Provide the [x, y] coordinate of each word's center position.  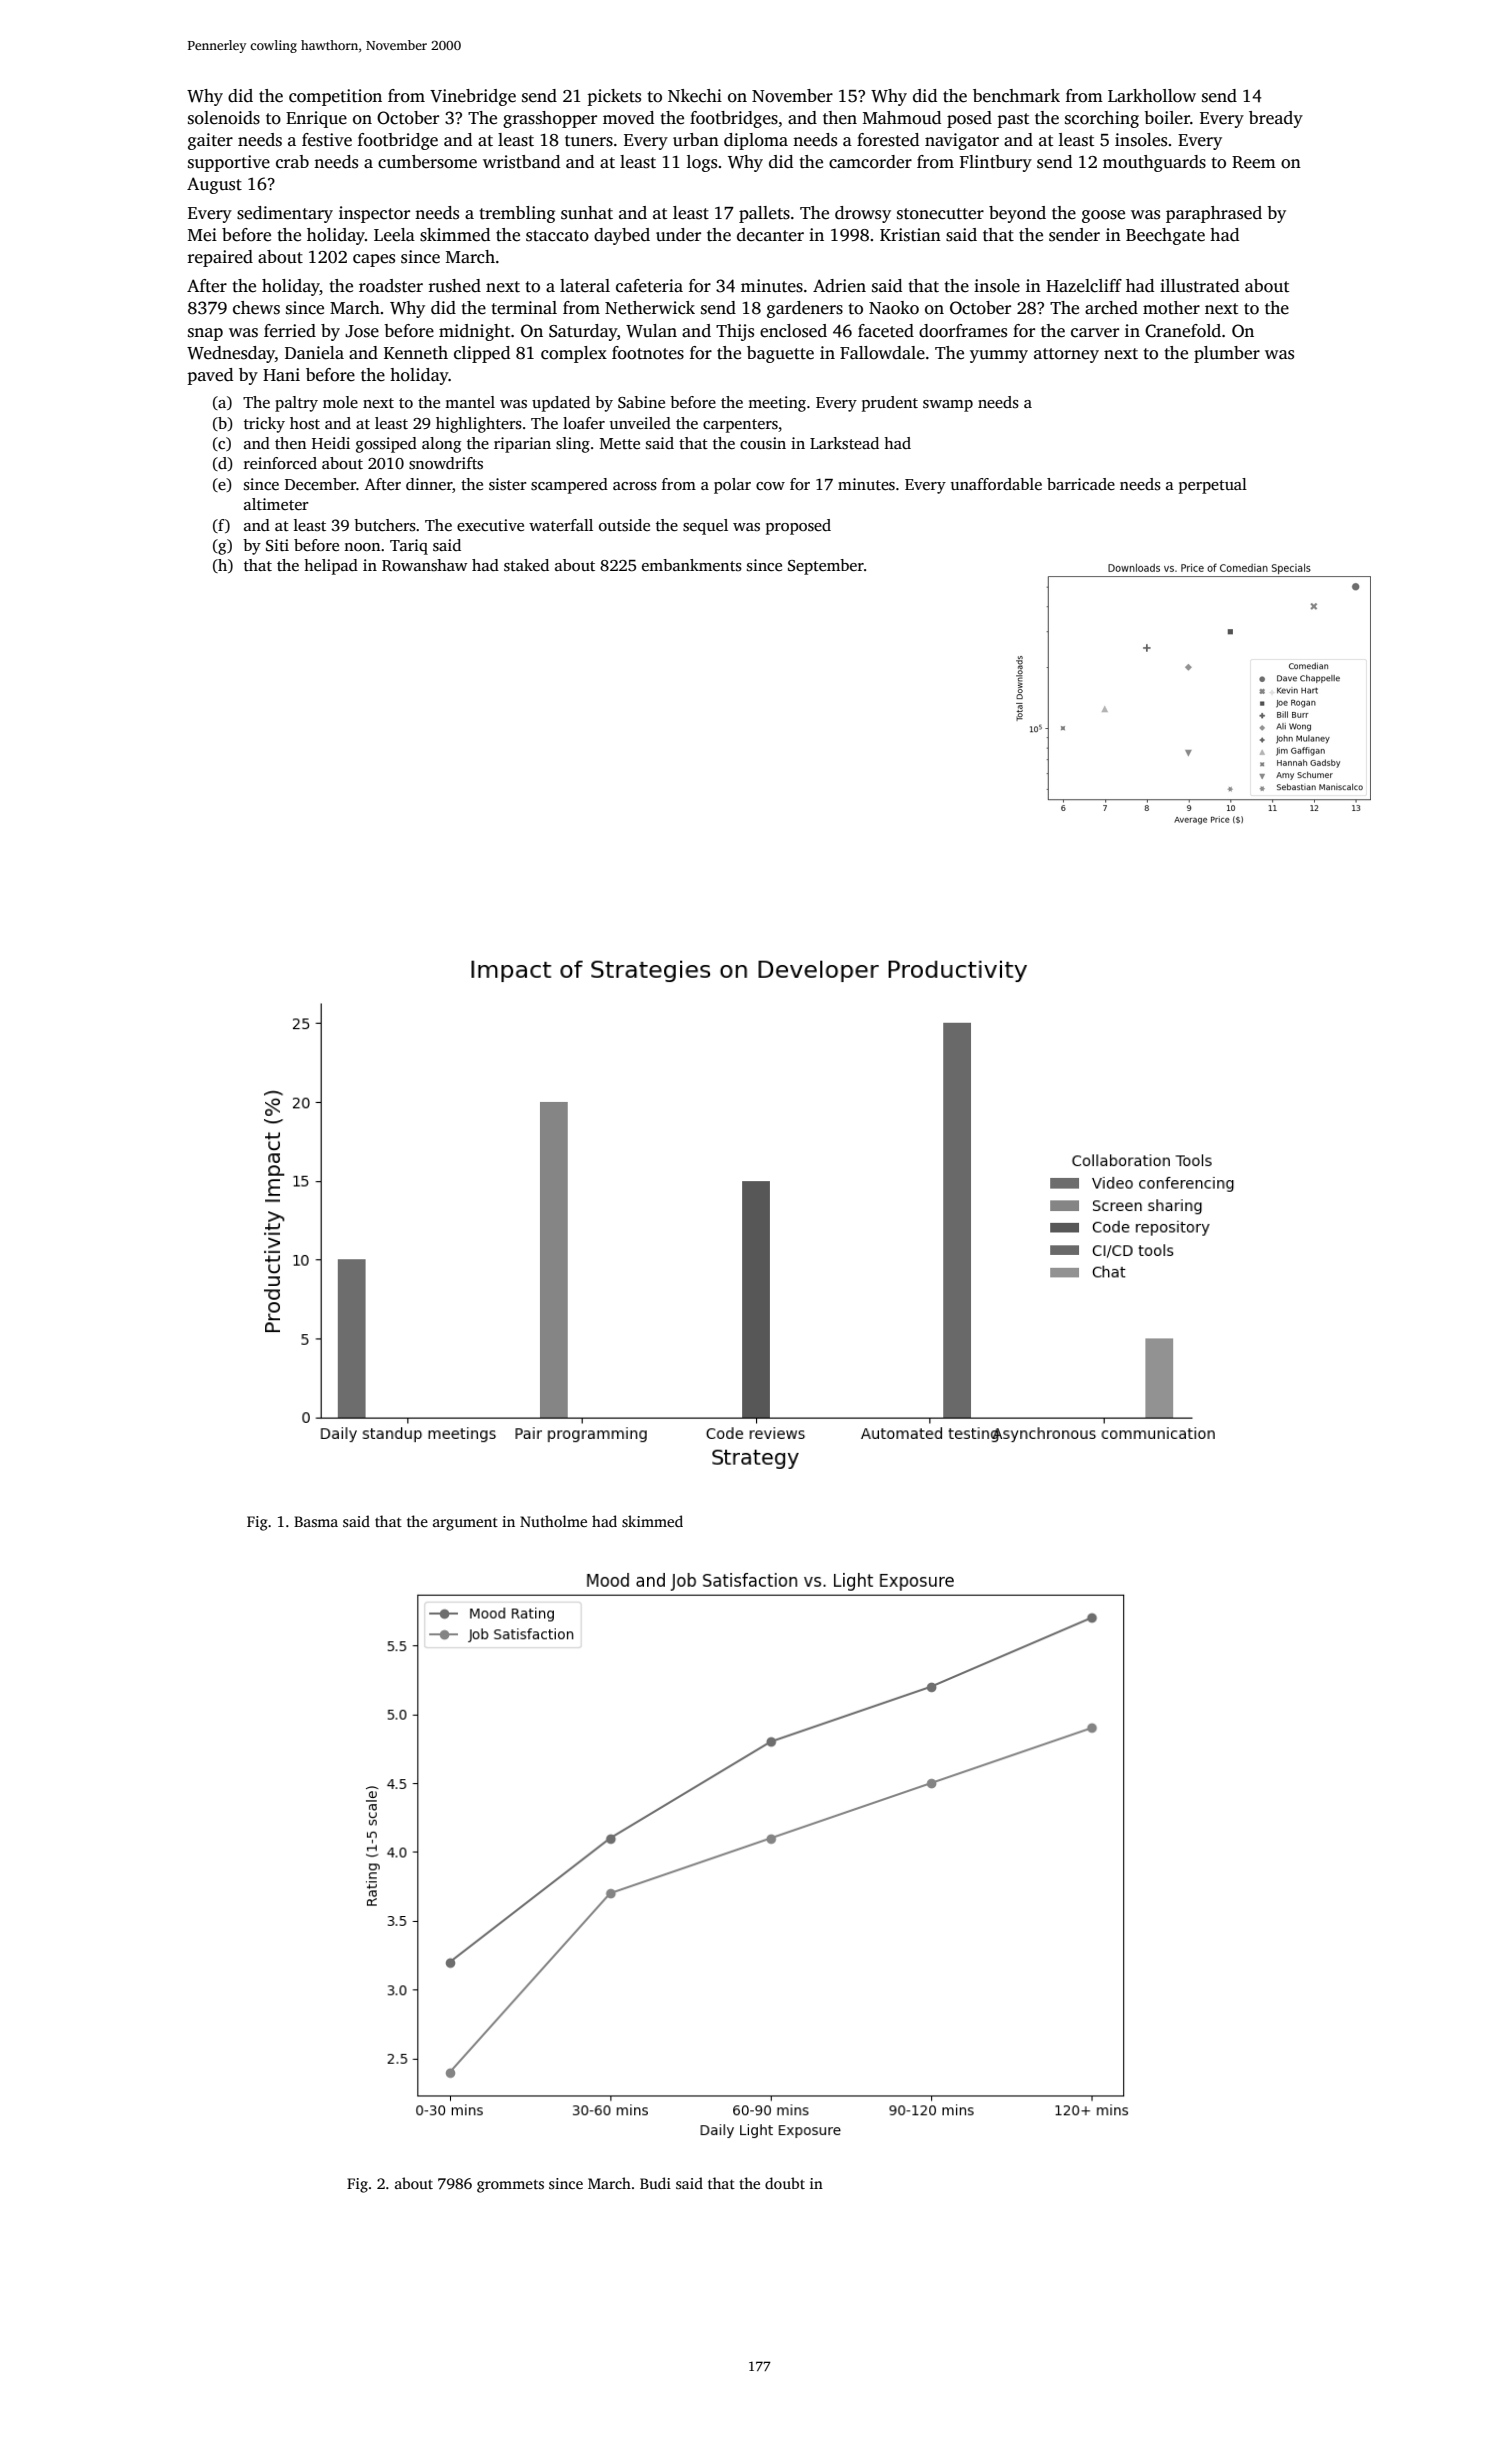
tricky [264, 425]
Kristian [910, 235]
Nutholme [553, 1521]
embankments [692, 565]
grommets [510, 2186]
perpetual [1213, 486]
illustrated [1199, 286]
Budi [655, 2183]
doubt [785, 2183]
